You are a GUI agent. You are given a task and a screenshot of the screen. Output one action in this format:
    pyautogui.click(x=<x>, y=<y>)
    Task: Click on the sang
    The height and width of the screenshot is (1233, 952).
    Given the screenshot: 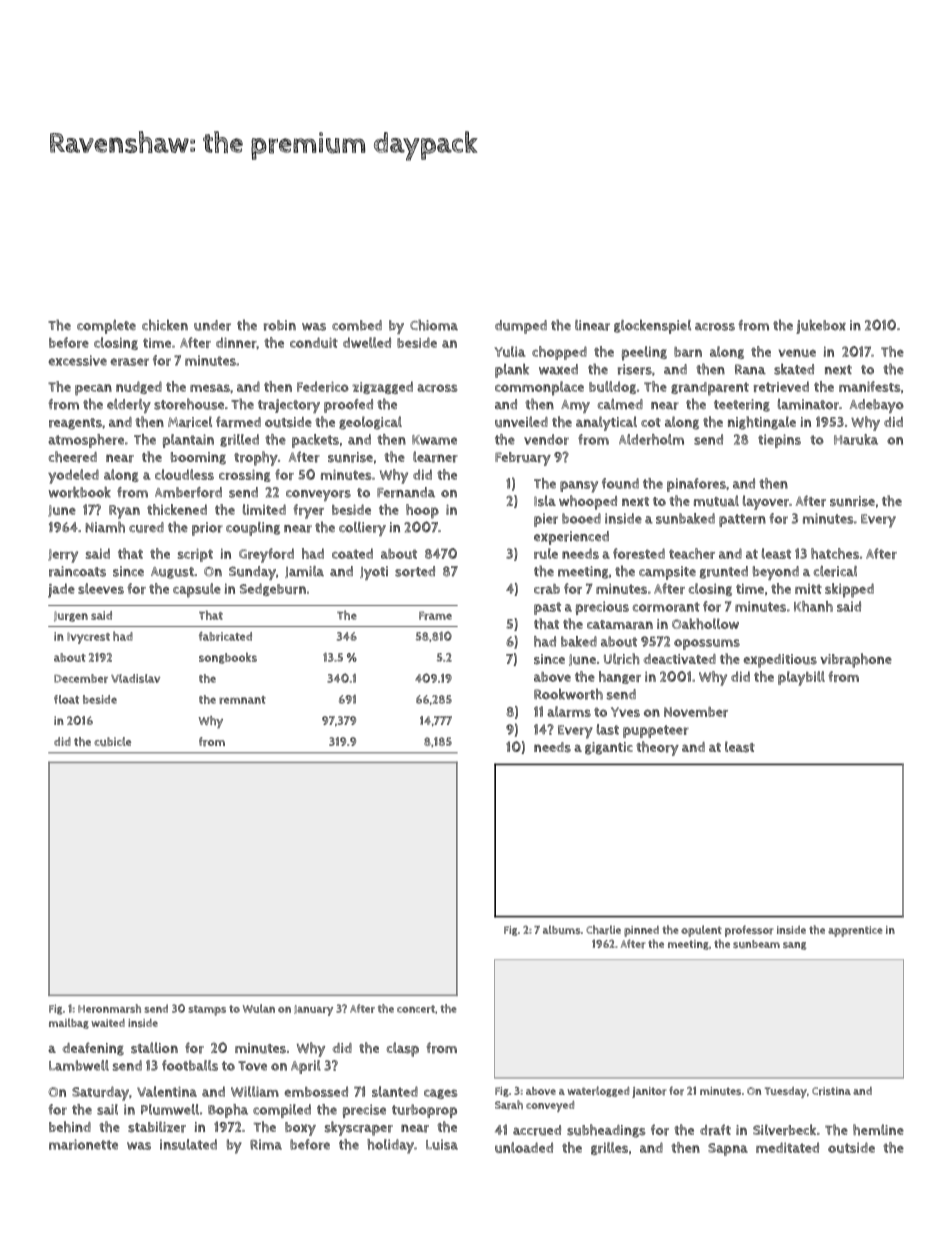 What is the action you would take?
    pyautogui.click(x=794, y=946)
